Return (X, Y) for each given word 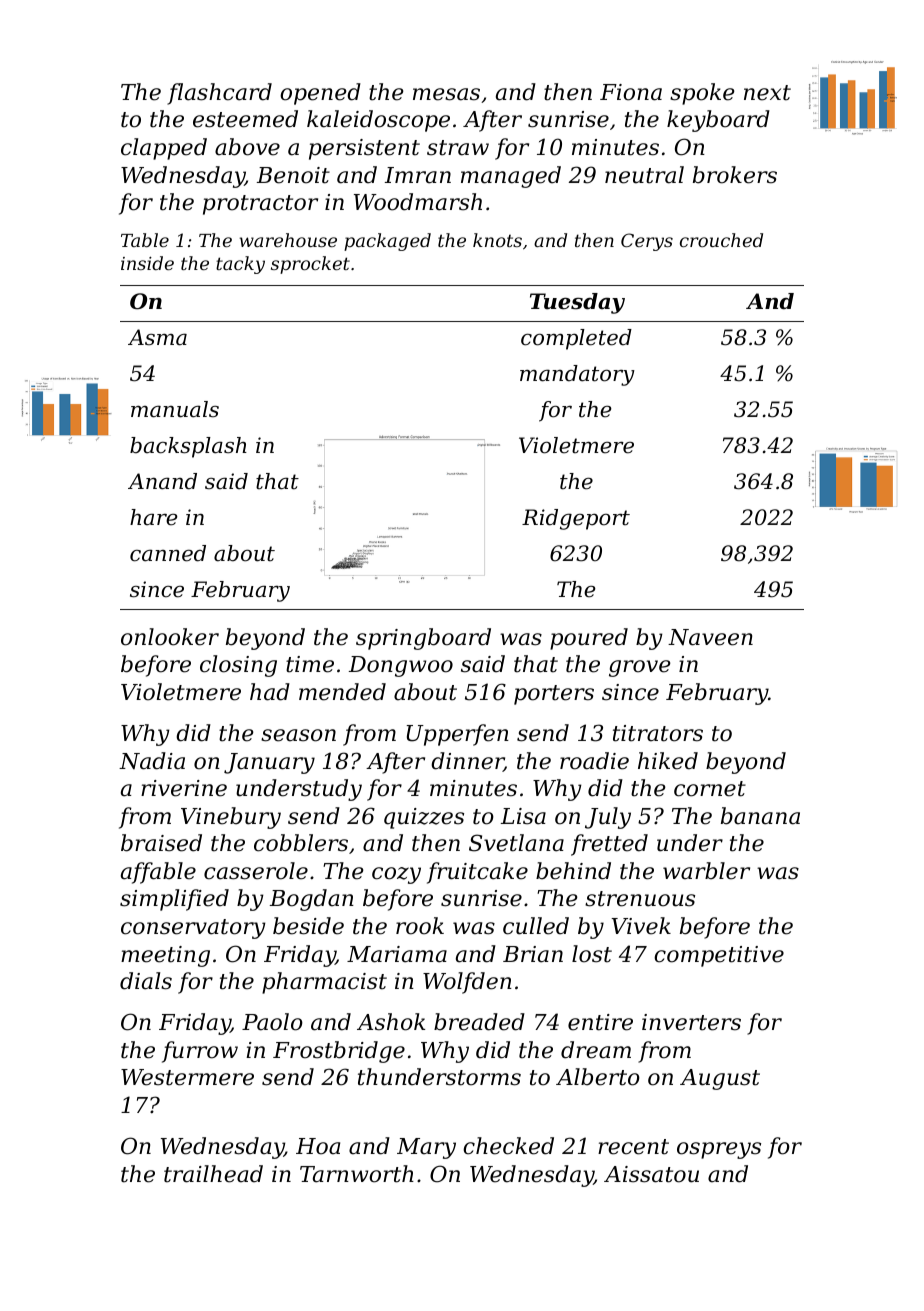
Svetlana (516, 843)
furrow (200, 1052)
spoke (702, 94)
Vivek (641, 926)
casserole (256, 871)
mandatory (577, 375)
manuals (175, 409)
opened (320, 94)
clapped (164, 149)
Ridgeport (576, 519)
